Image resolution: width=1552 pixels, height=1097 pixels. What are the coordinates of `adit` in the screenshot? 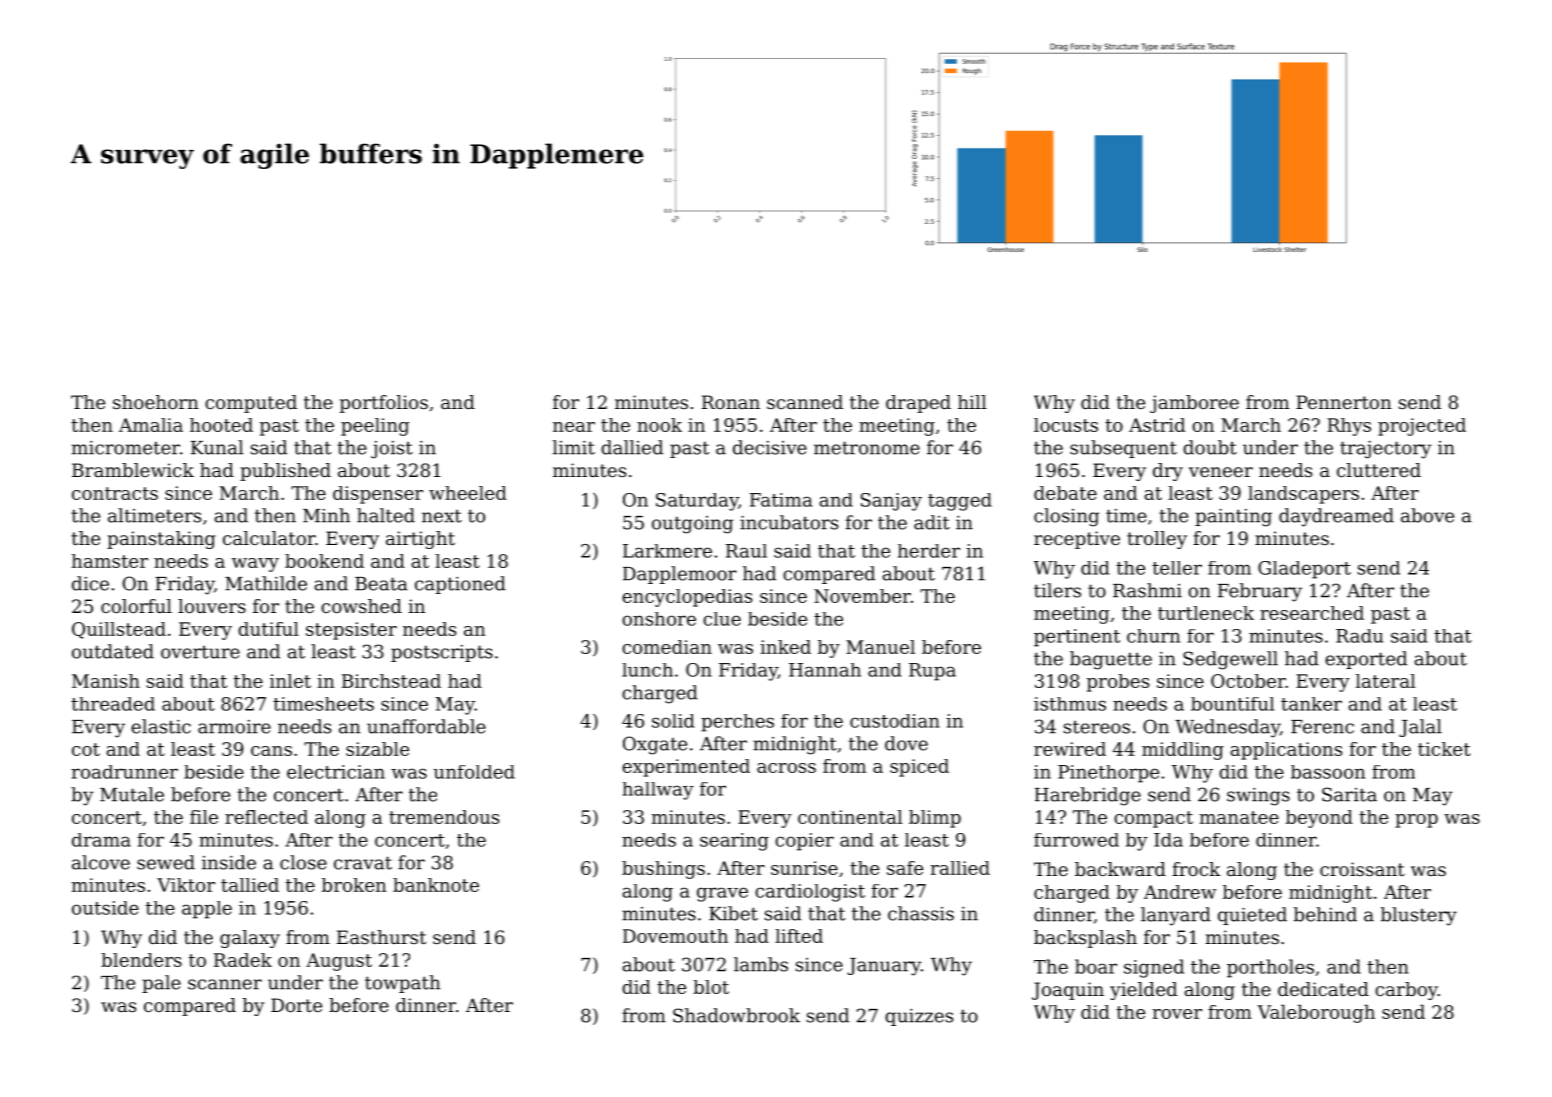 It's located at (932, 522).
